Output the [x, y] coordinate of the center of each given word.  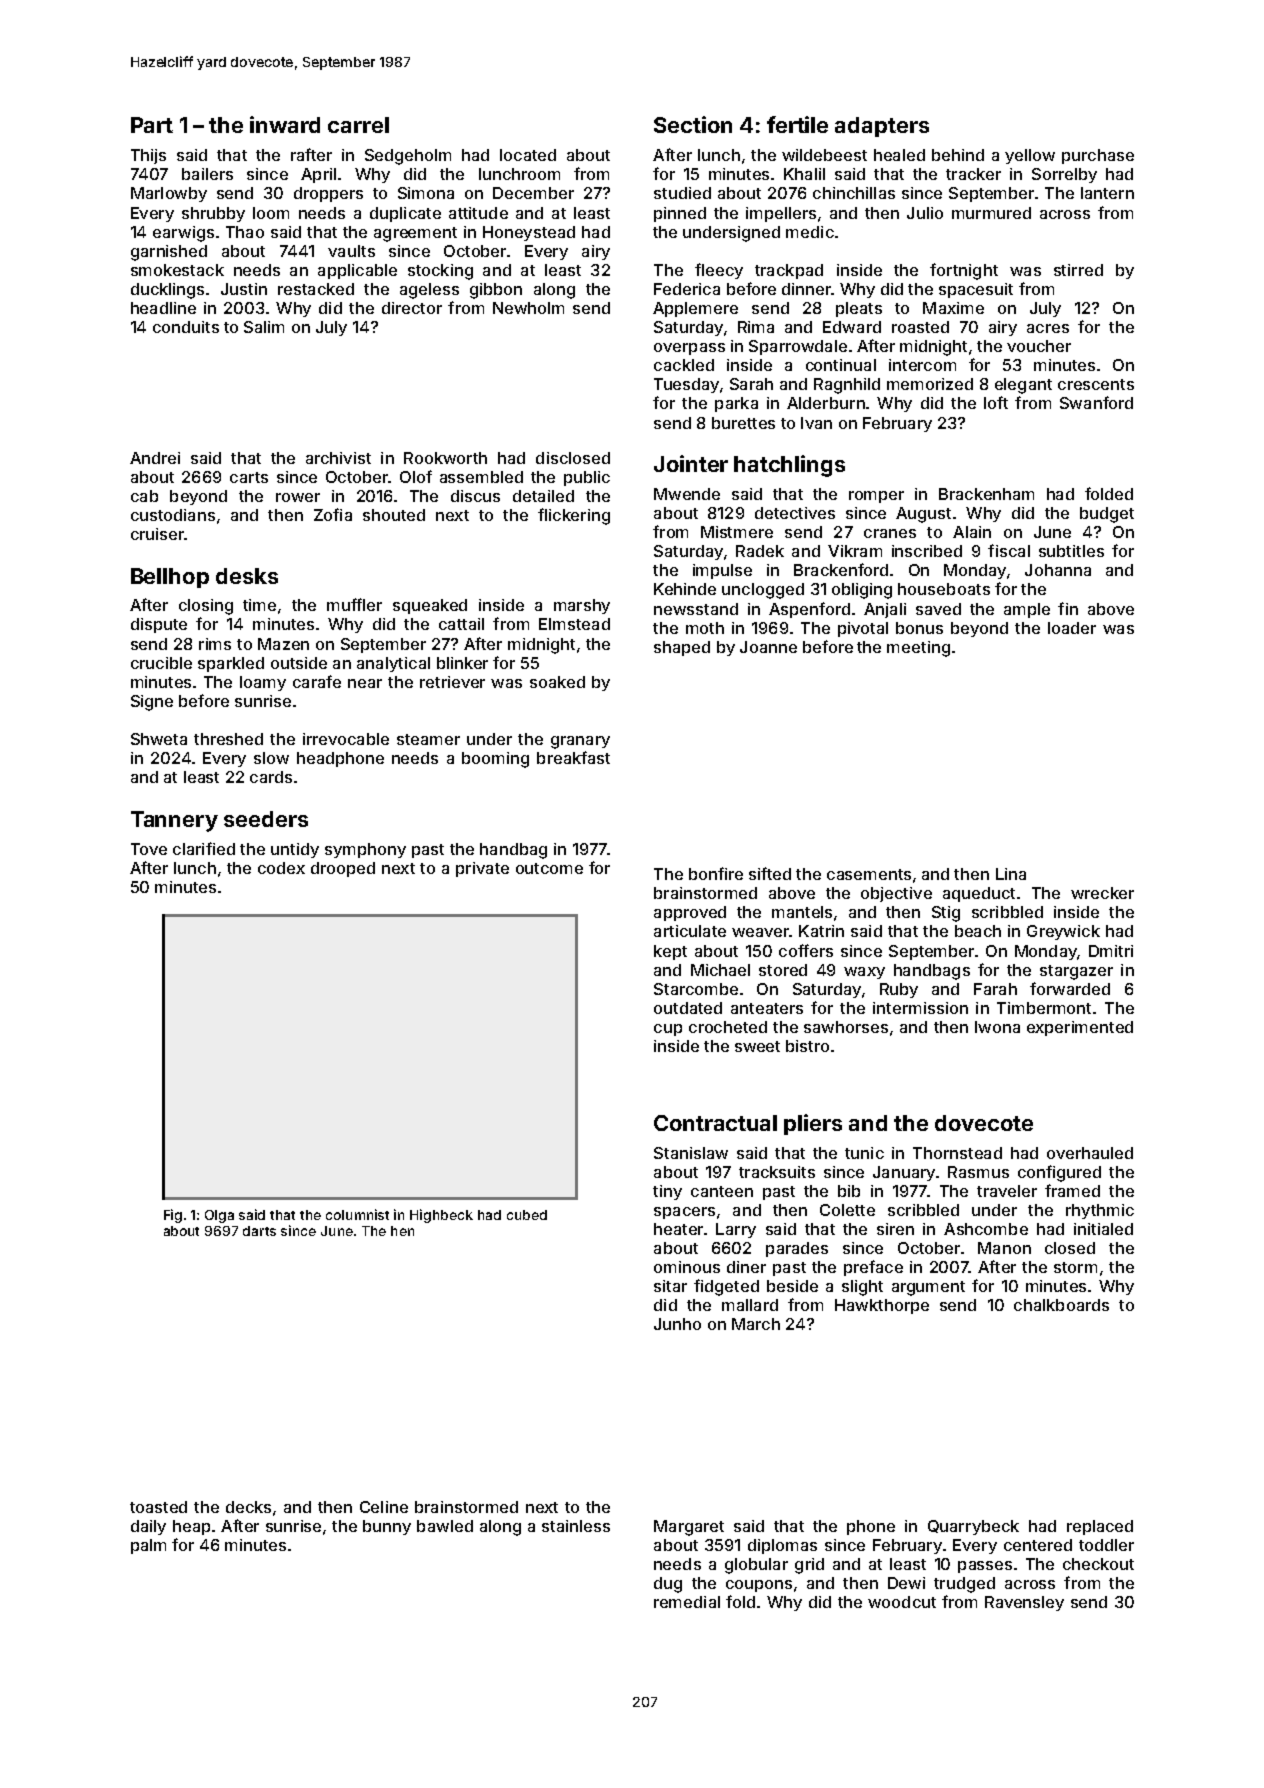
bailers [207, 174]
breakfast [573, 757]
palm [148, 1546]
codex [281, 868]
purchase [1098, 156]
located [528, 155]
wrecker [1102, 893]
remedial [687, 1602]
